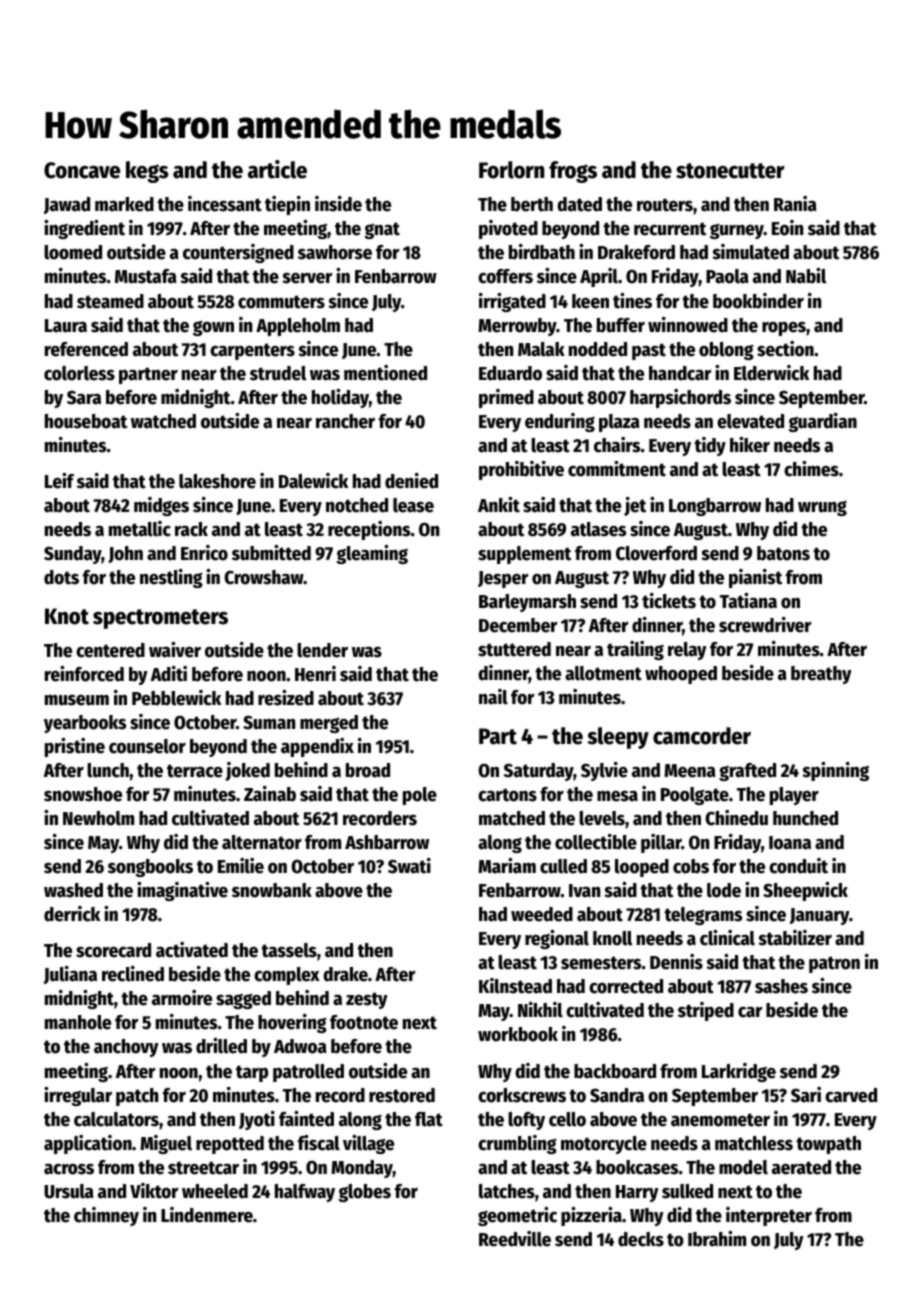 This screenshot has height=1308, width=924. I want to click on batons, so click(783, 553).
